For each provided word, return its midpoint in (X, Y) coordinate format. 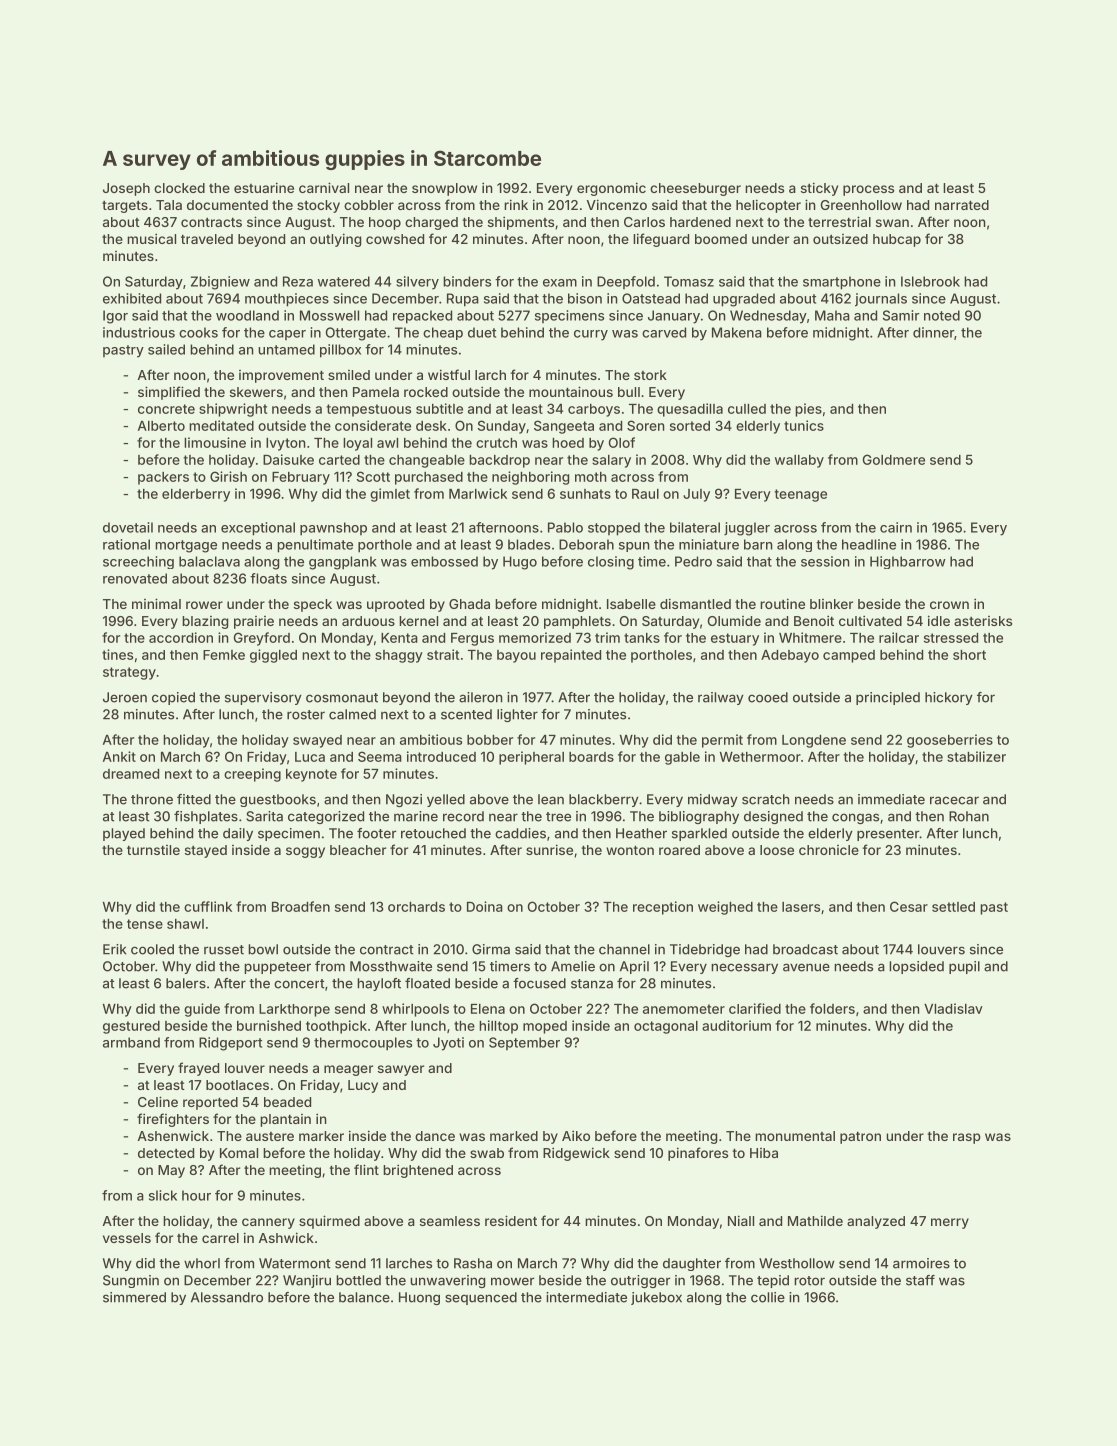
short (969, 655)
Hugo (520, 563)
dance (435, 1136)
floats (268, 578)
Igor (115, 317)
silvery (417, 283)
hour (196, 1195)
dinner (933, 332)
